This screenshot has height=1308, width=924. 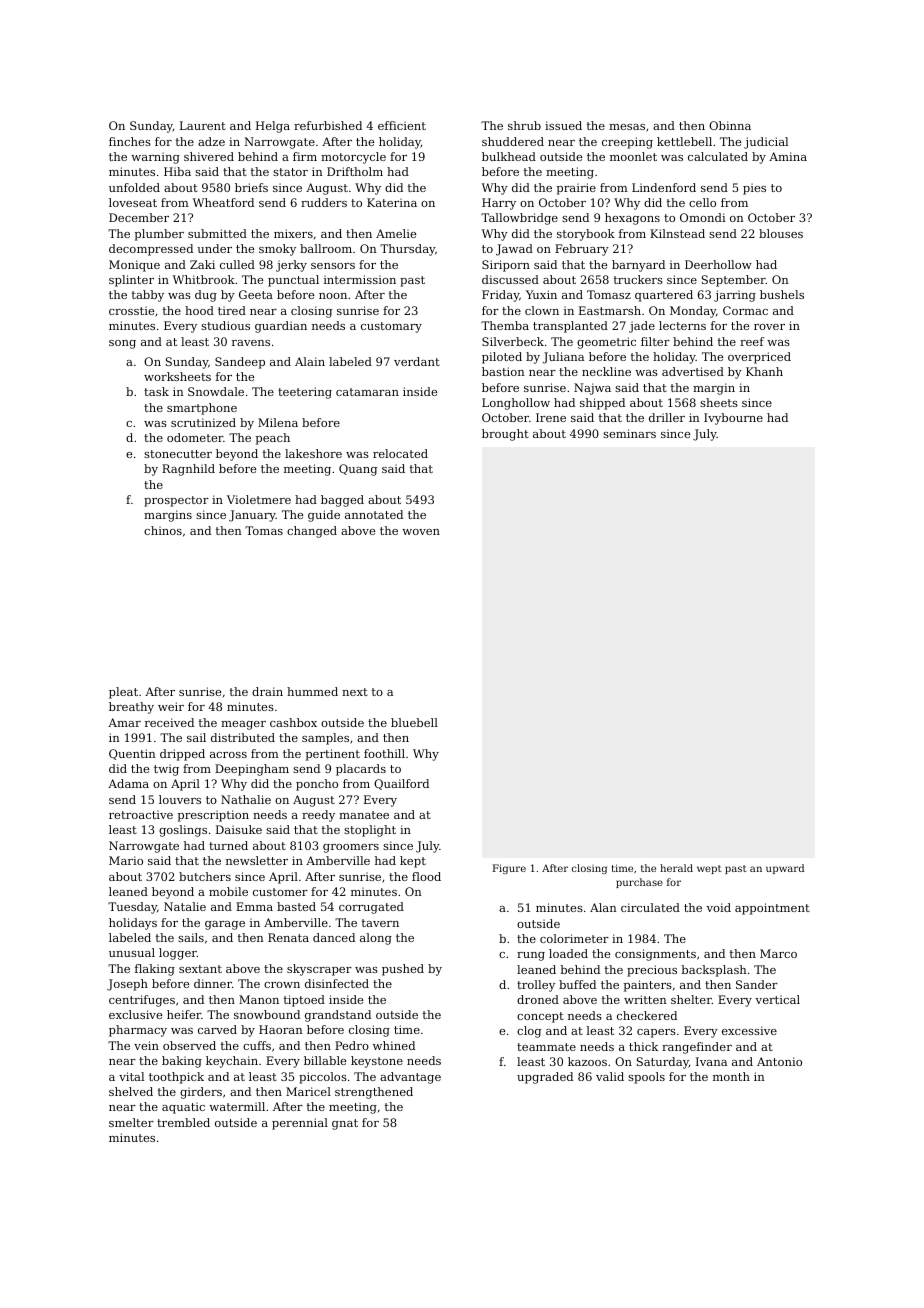 What do you see at coordinates (163, 530) in the screenshot?
I see `chinos` at bounding box center [163, 530].
